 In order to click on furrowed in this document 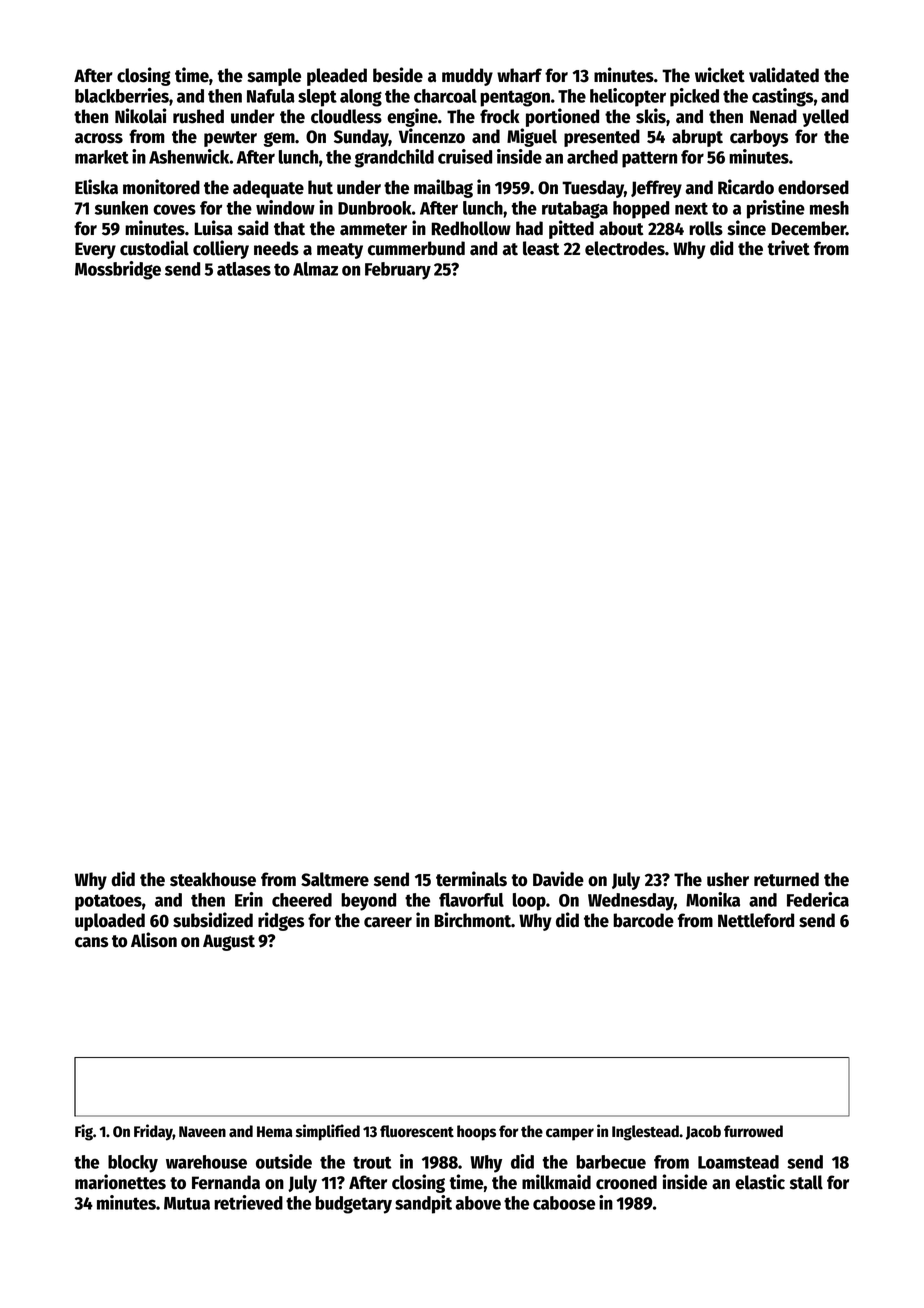, I will do `click(753, 1131)`.
